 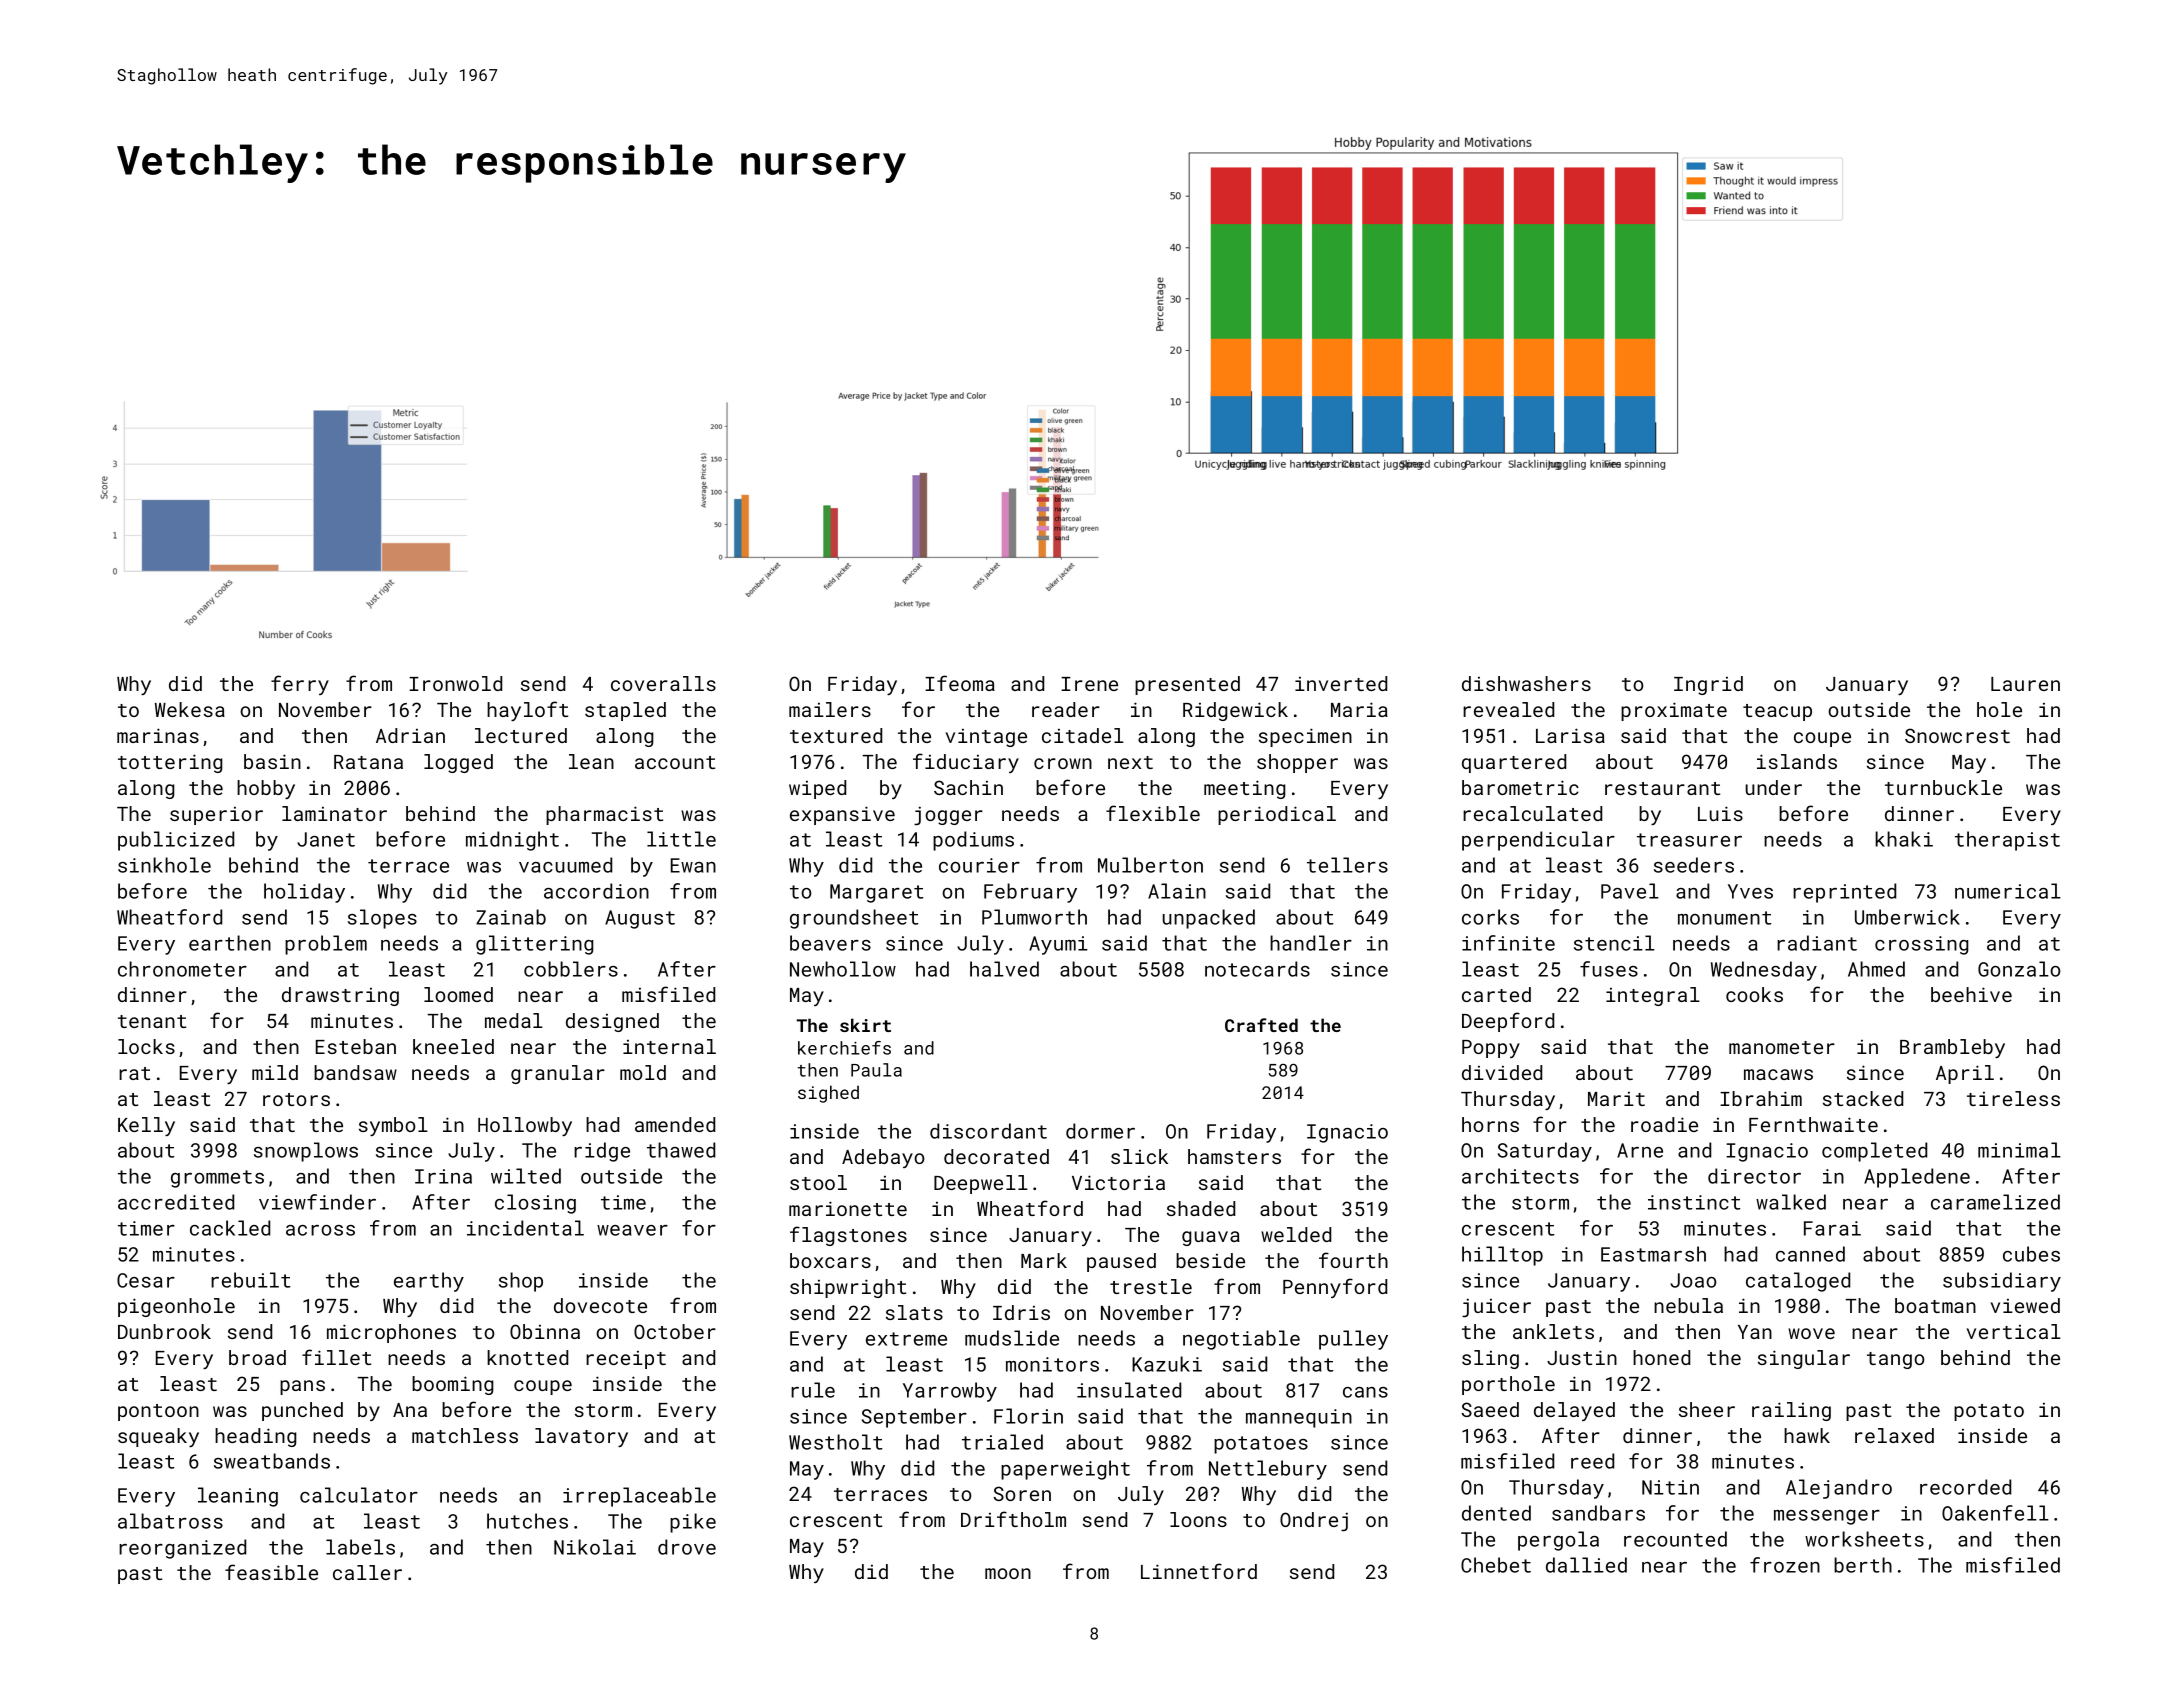 What do you see at coordinates (632, 1230) in the document?
I see `weaver` at bounding box center [632, 1230].
